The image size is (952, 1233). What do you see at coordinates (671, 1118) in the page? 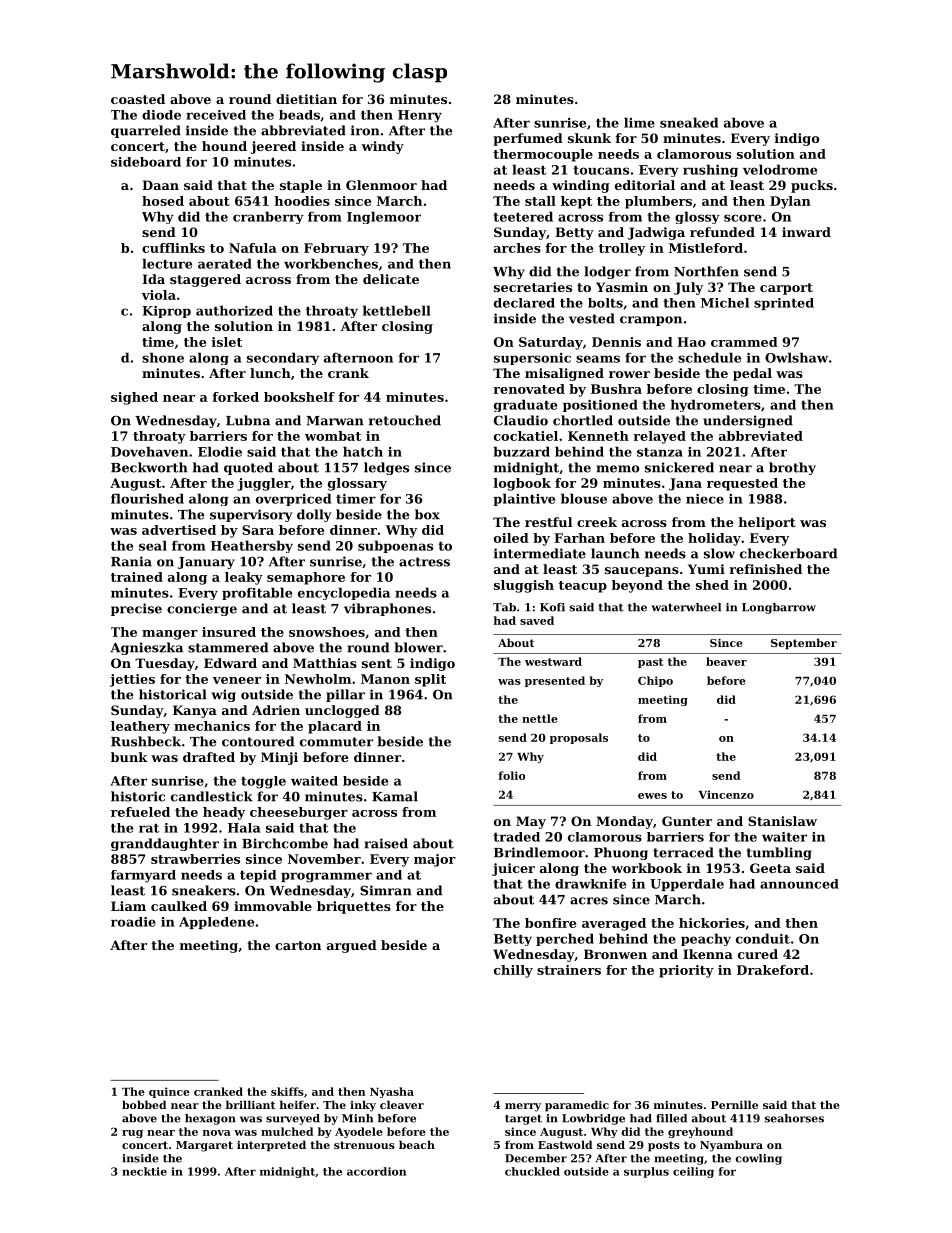
I see `filled` at bounding box center [671, 1118].
